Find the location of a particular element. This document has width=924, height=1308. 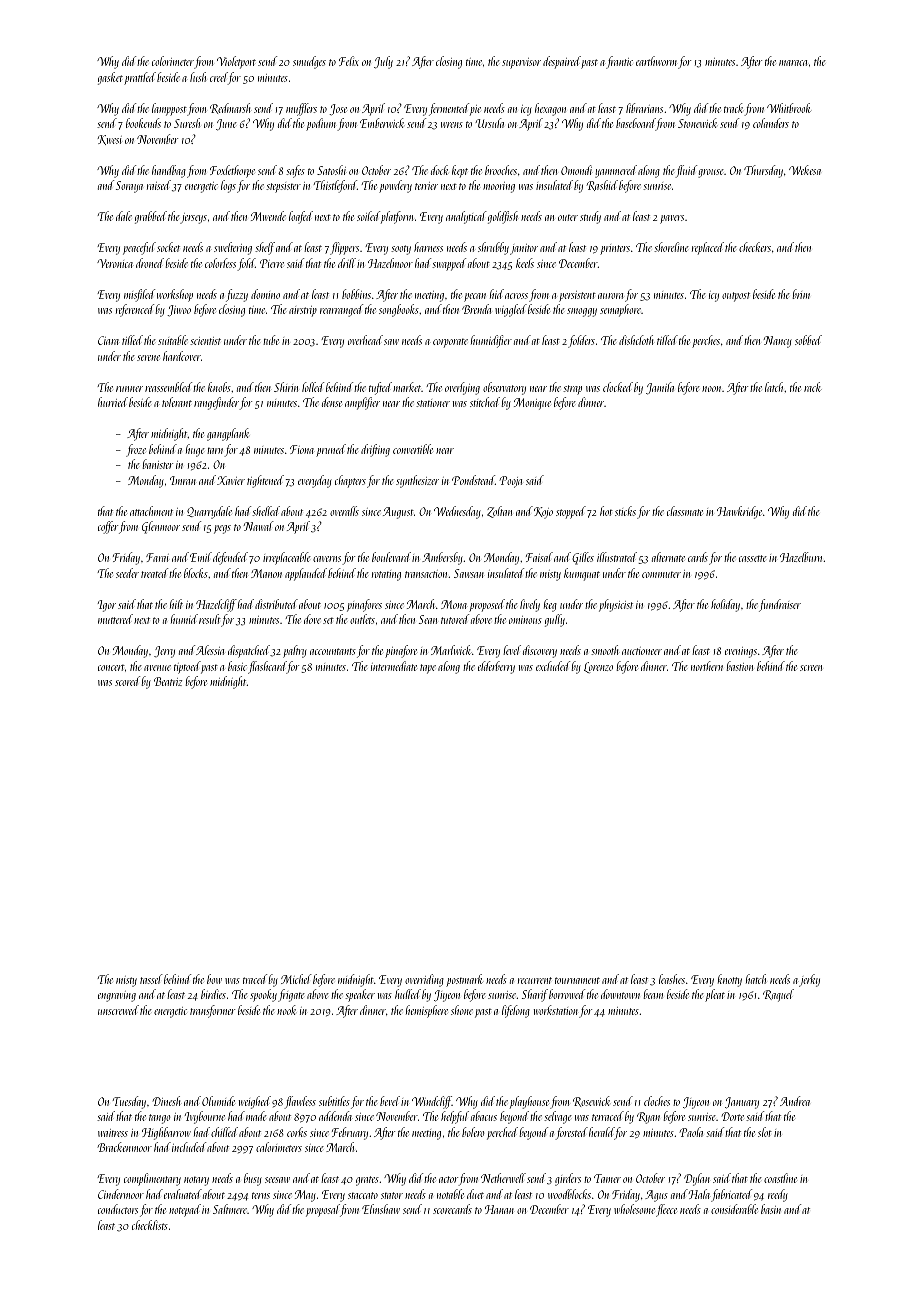

Elmshaw is located at coordinates (381, 1209).
